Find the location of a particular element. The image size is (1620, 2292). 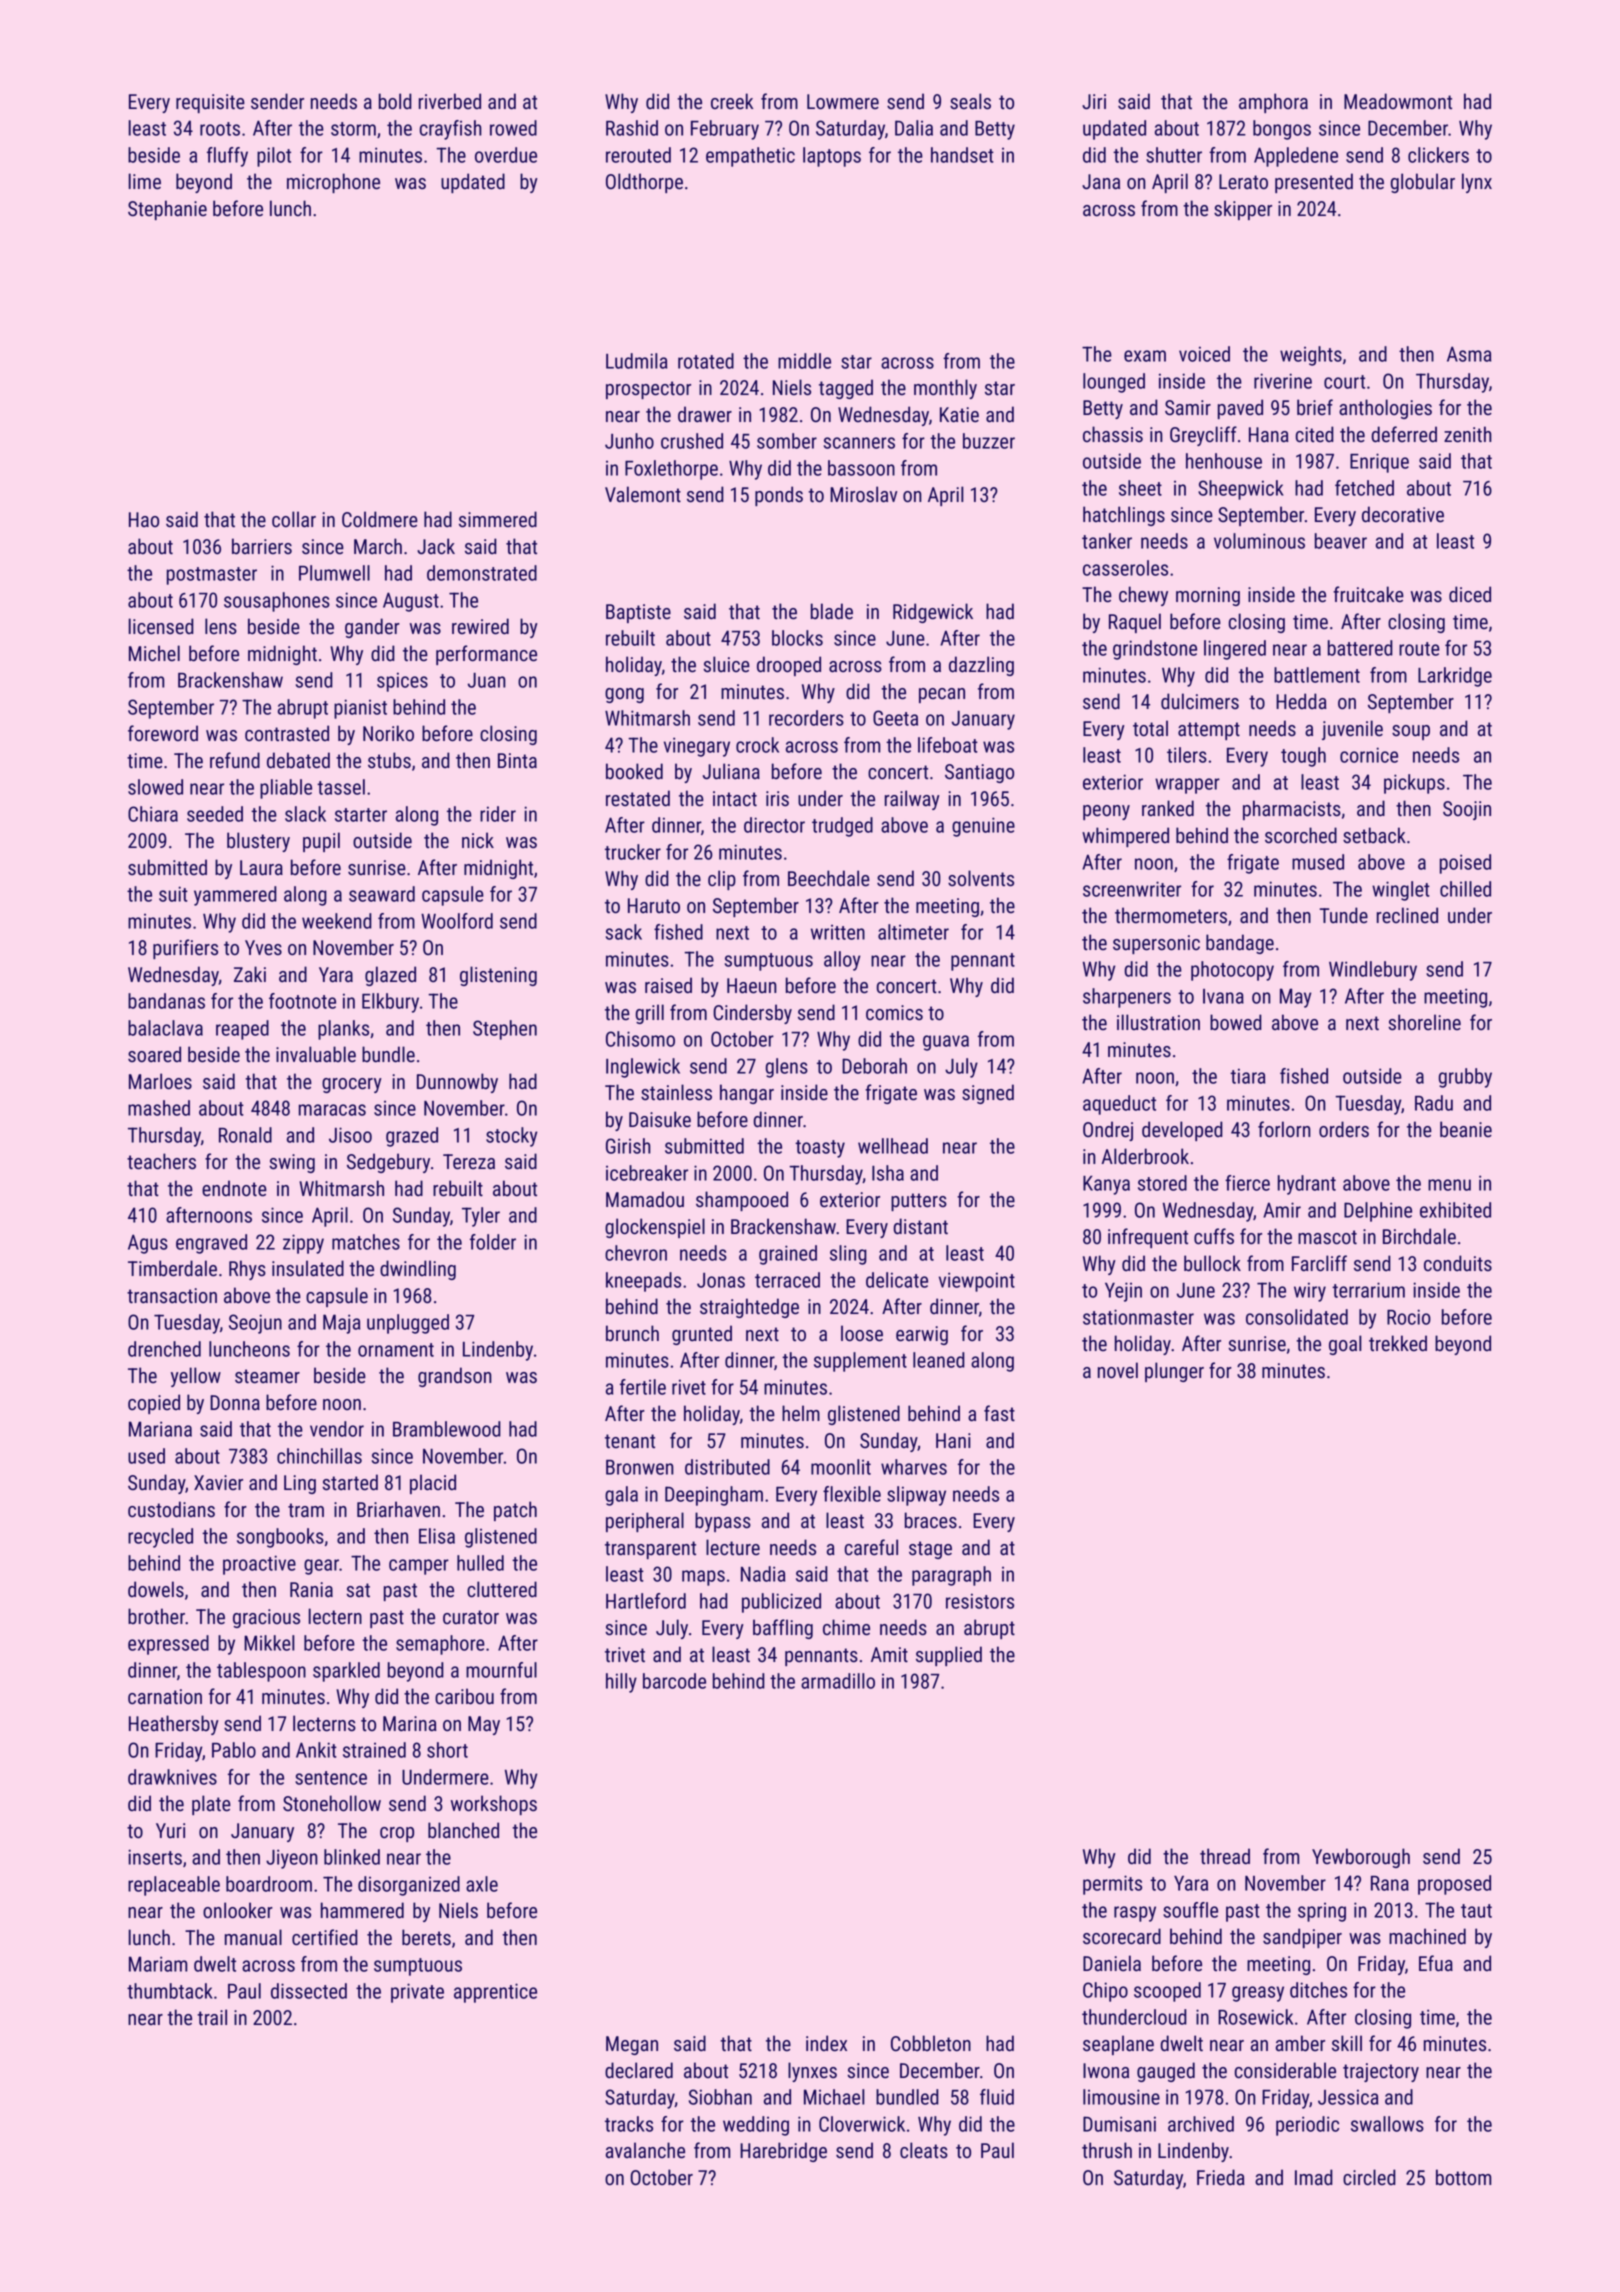

Haeun is located at coordinates (752, 986).
